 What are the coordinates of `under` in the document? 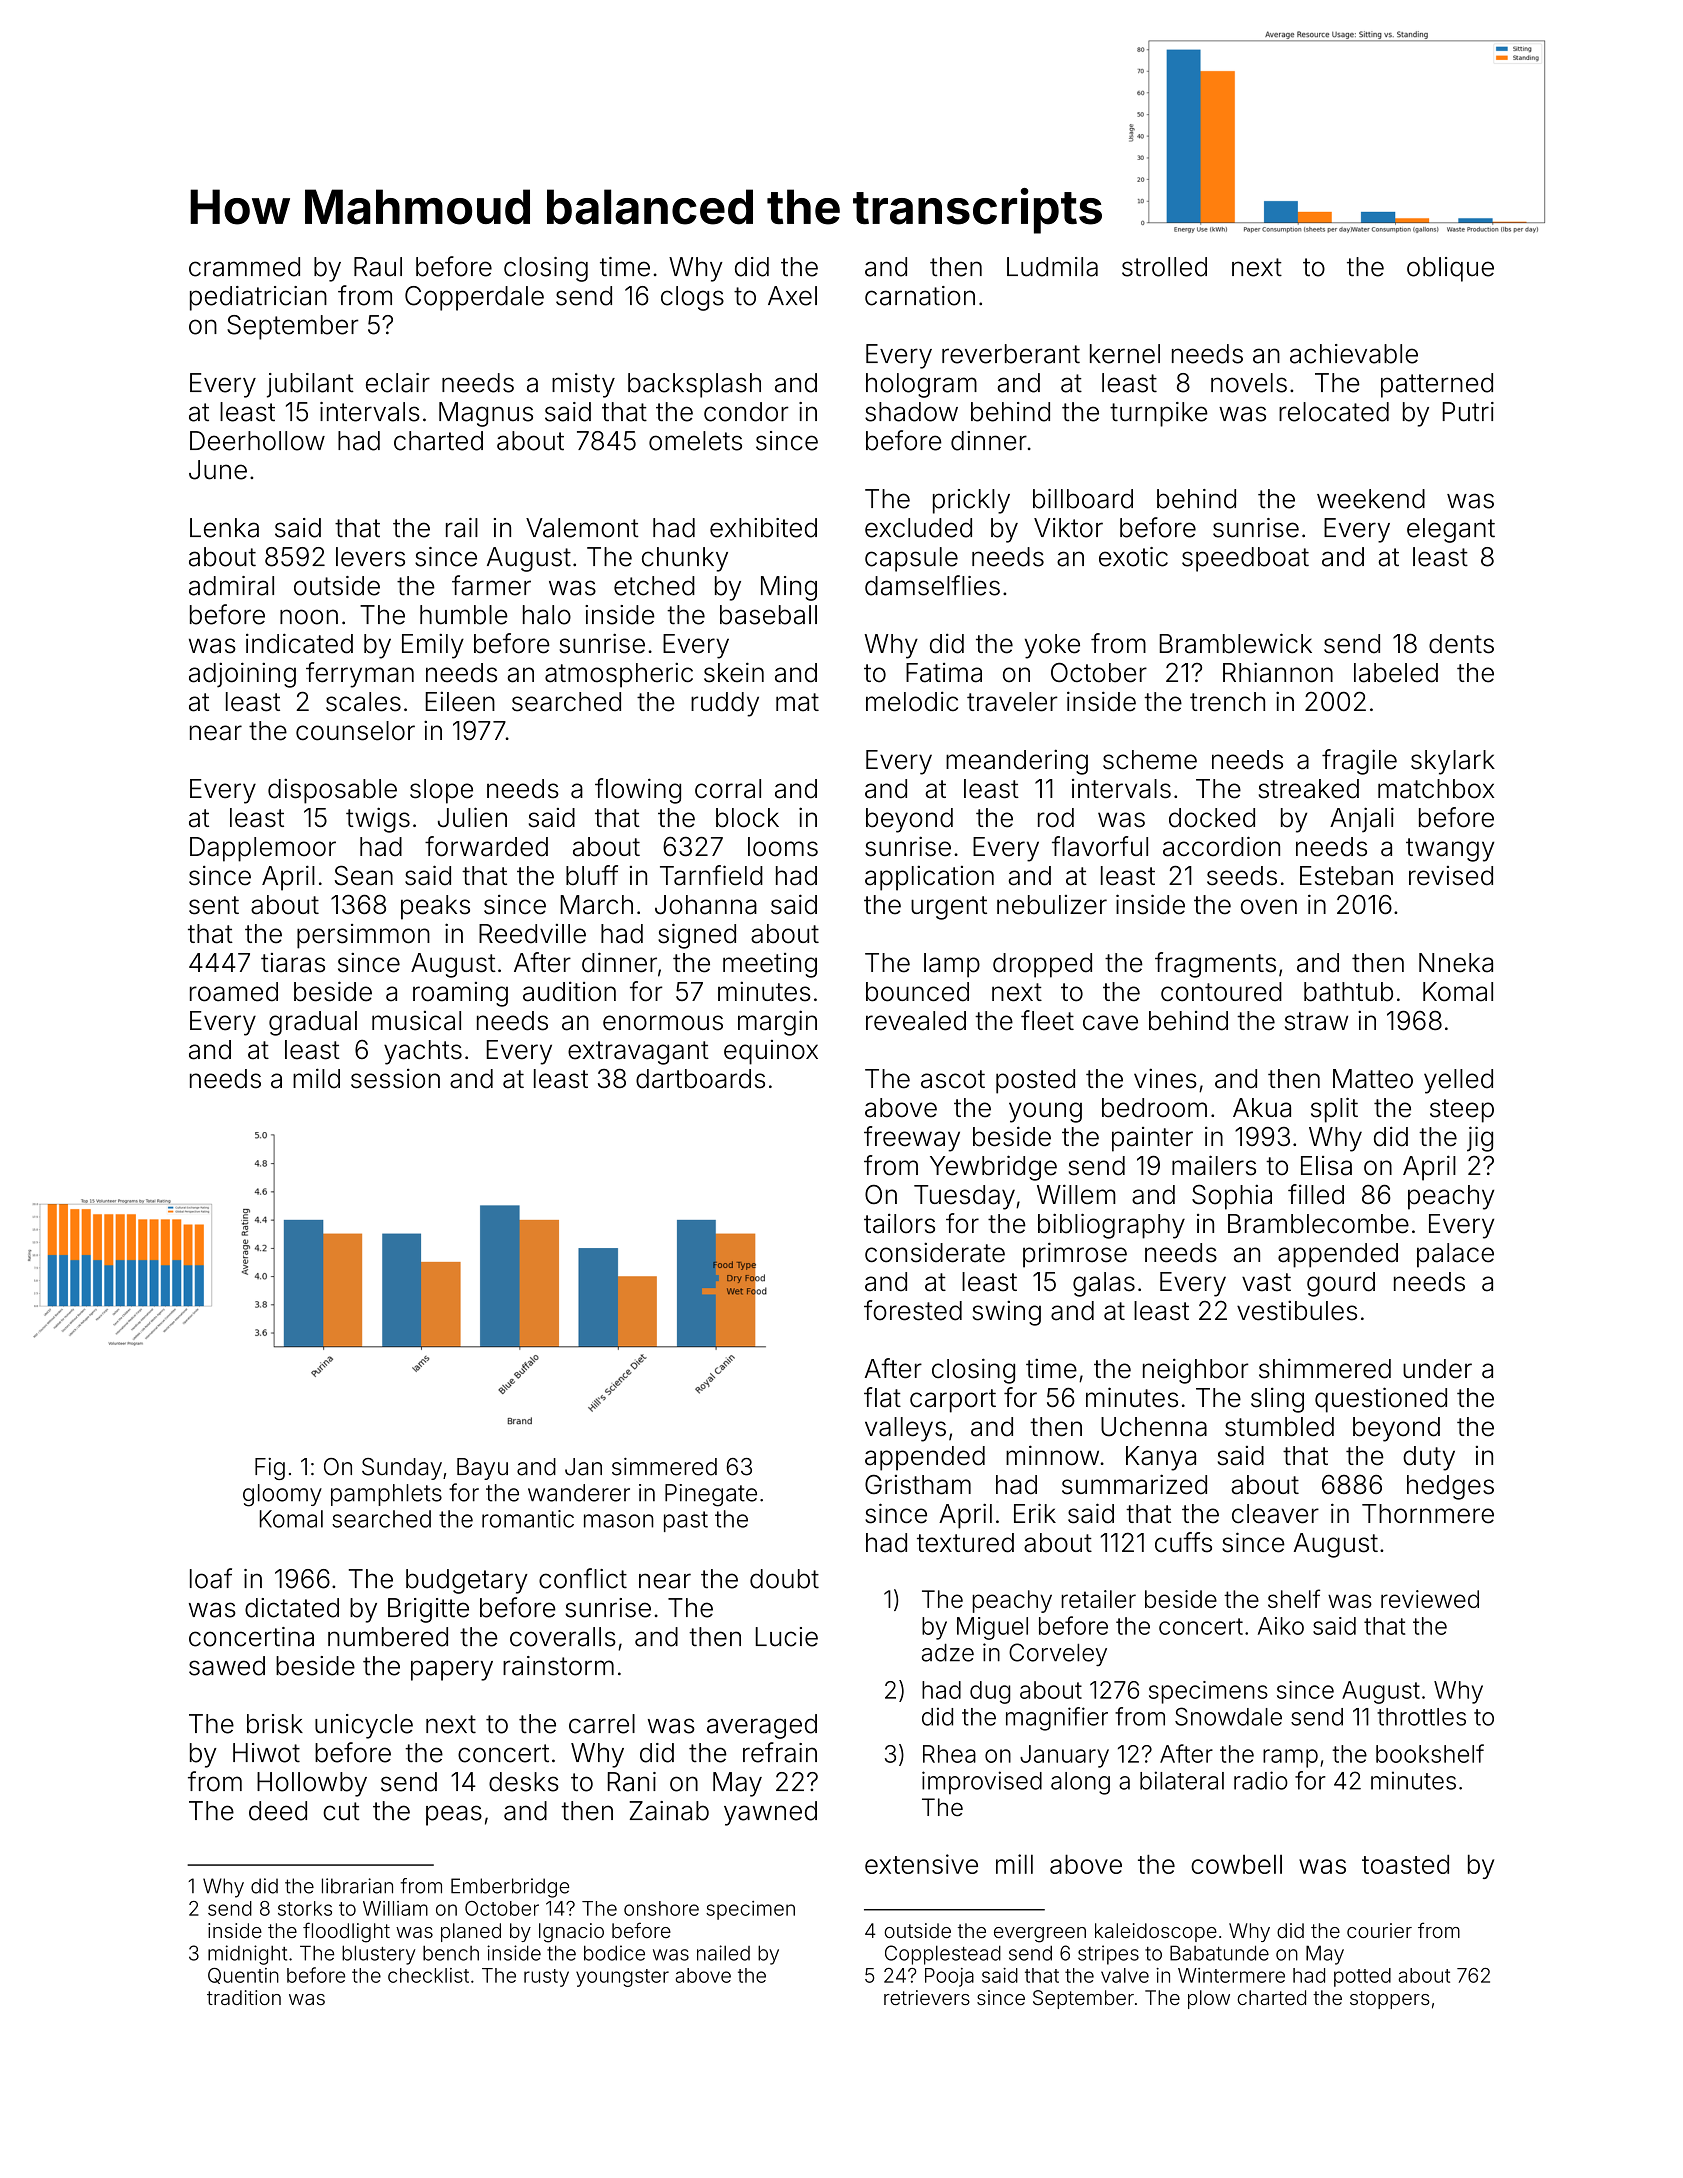 It's located at (1437, 1369).
